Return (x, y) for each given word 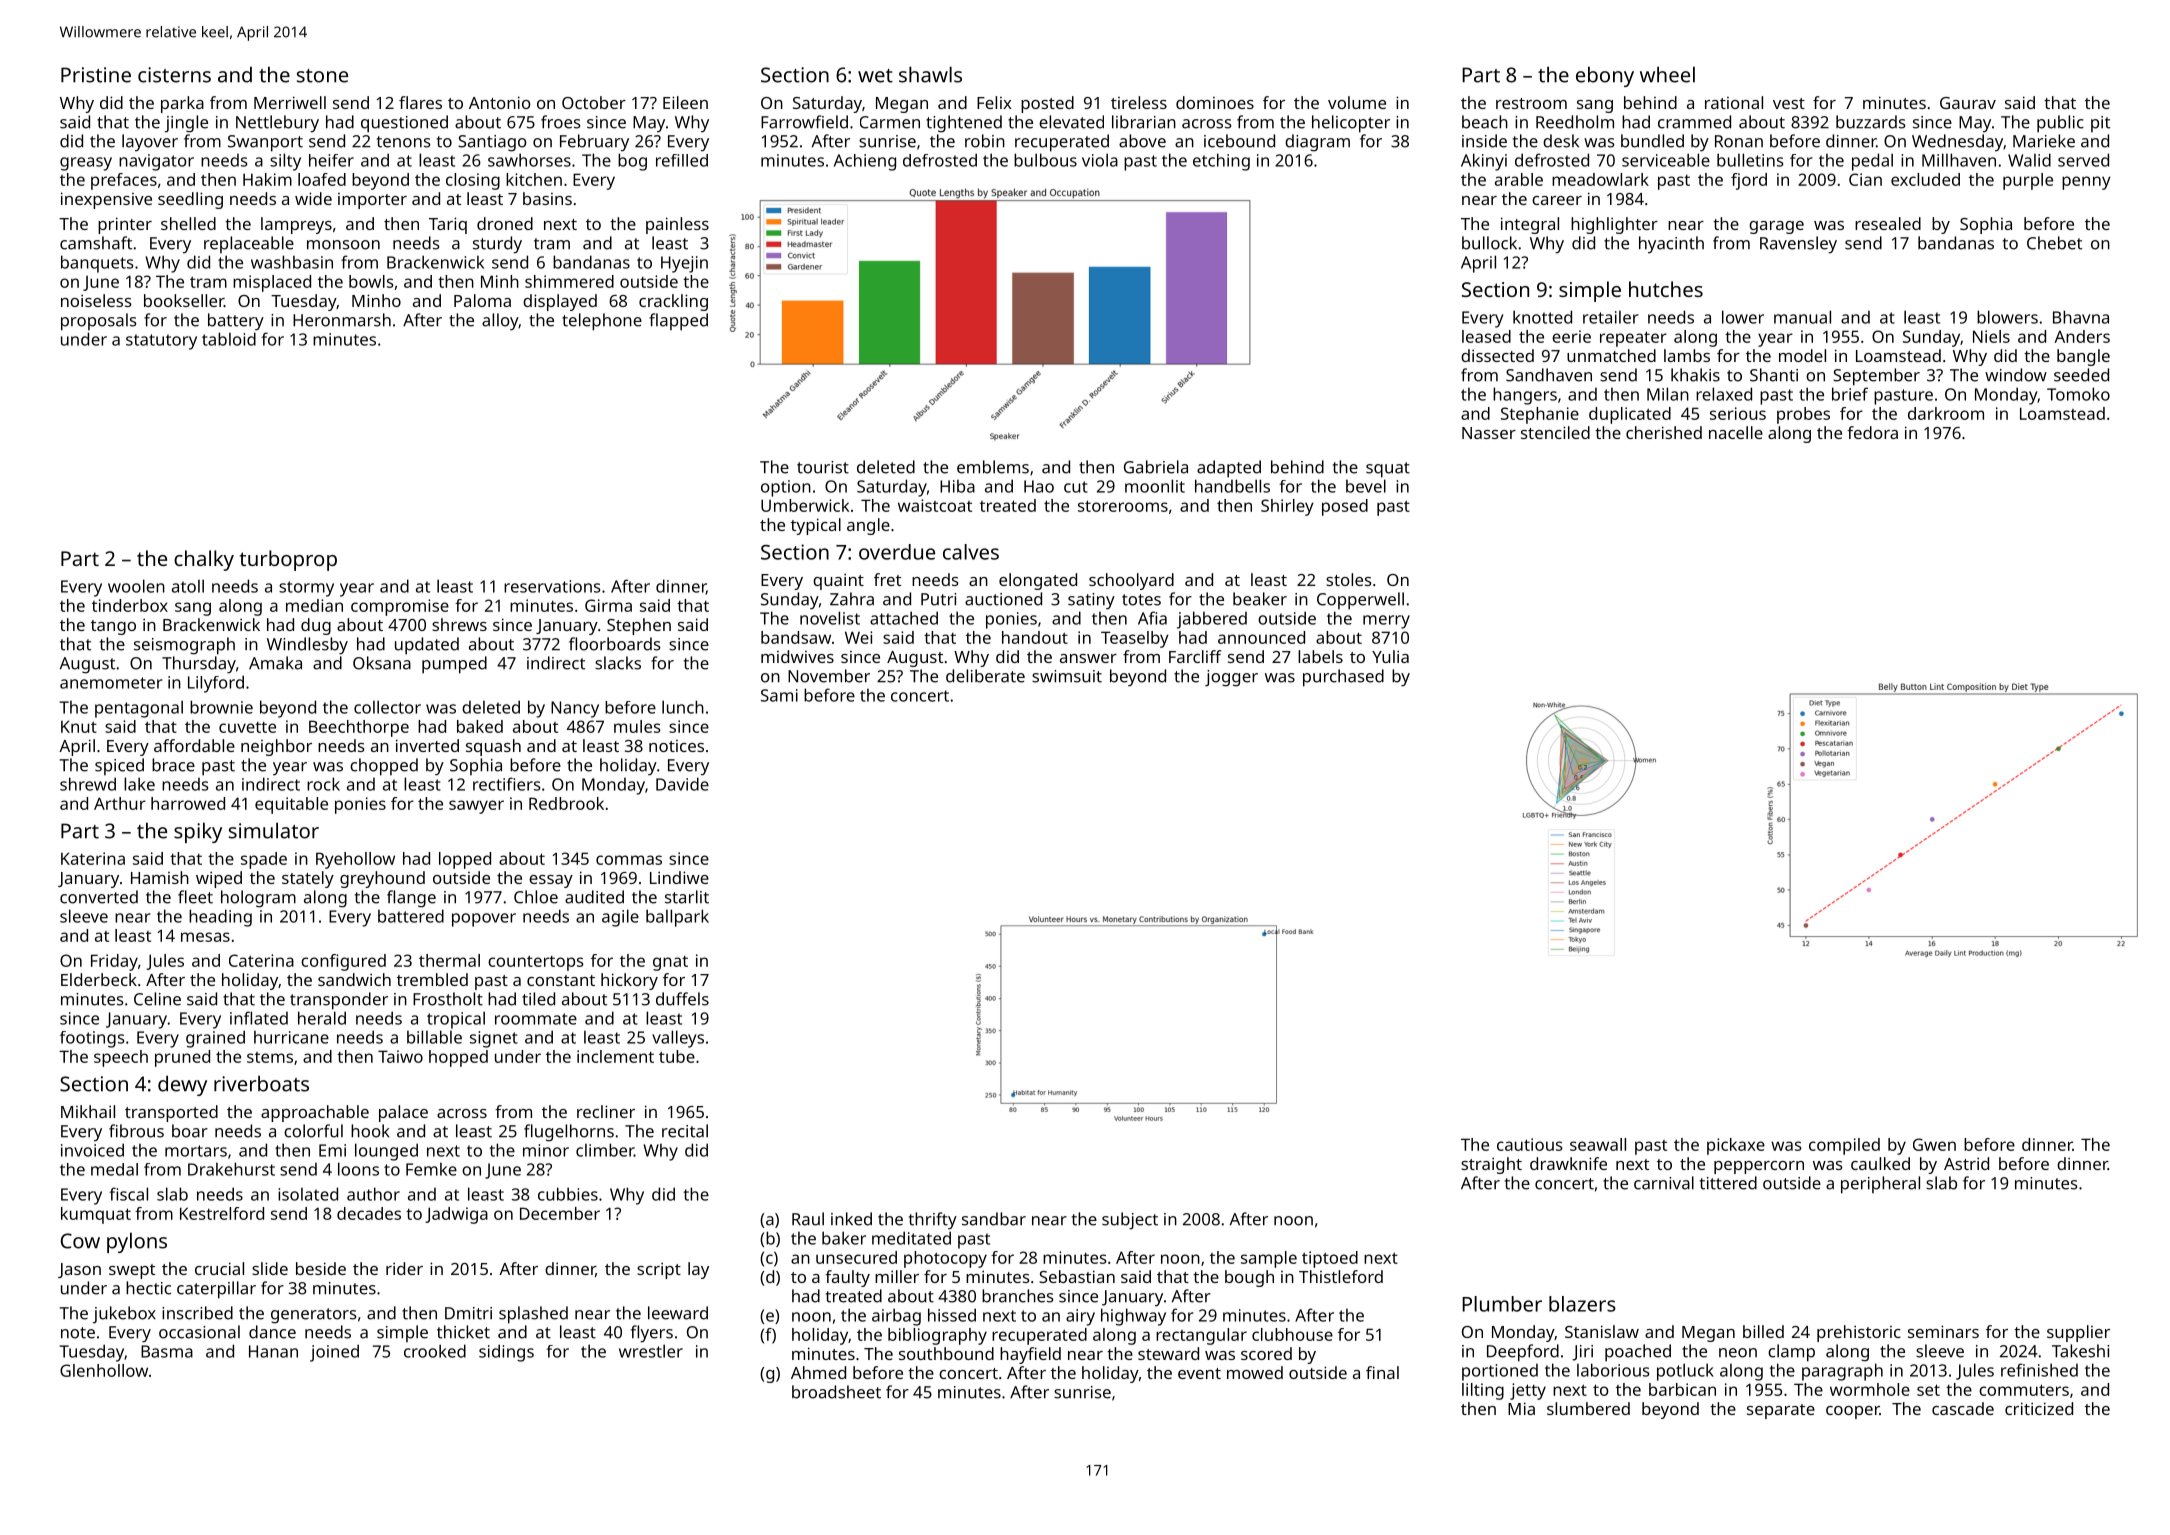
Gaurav (1968, 103)
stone (322, 76)
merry (1386, 622)
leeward (678, 1313)
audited (594, 897)
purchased (1343, 678)
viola (1100, 160)
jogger (1231, 678)
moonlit (1155, 486)
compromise (400, 607)
